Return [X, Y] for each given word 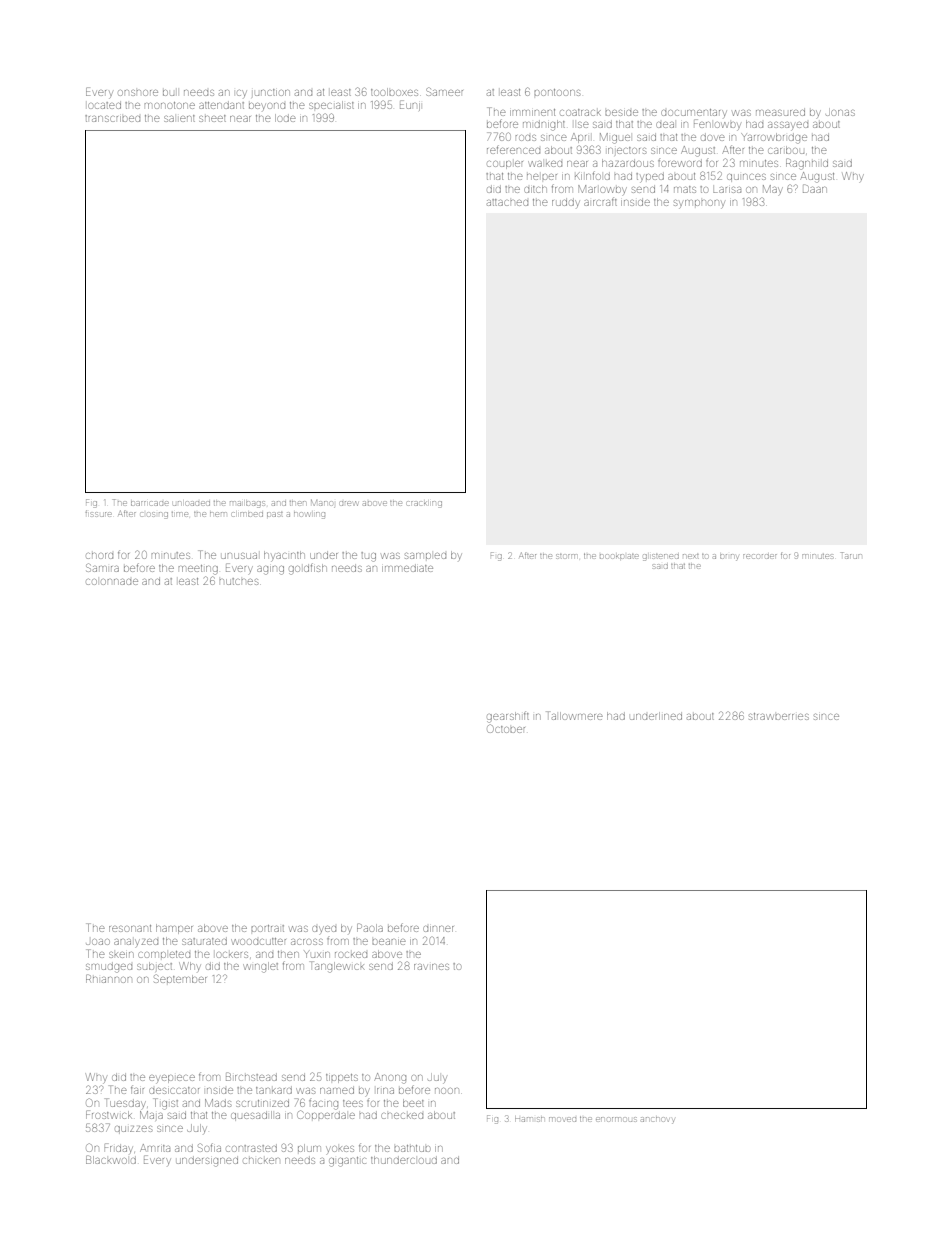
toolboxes [394, 92]
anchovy [657, 1120]
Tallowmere [574, 715]
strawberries [779, 716]
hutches [239, 581]
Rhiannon [109, 978]
